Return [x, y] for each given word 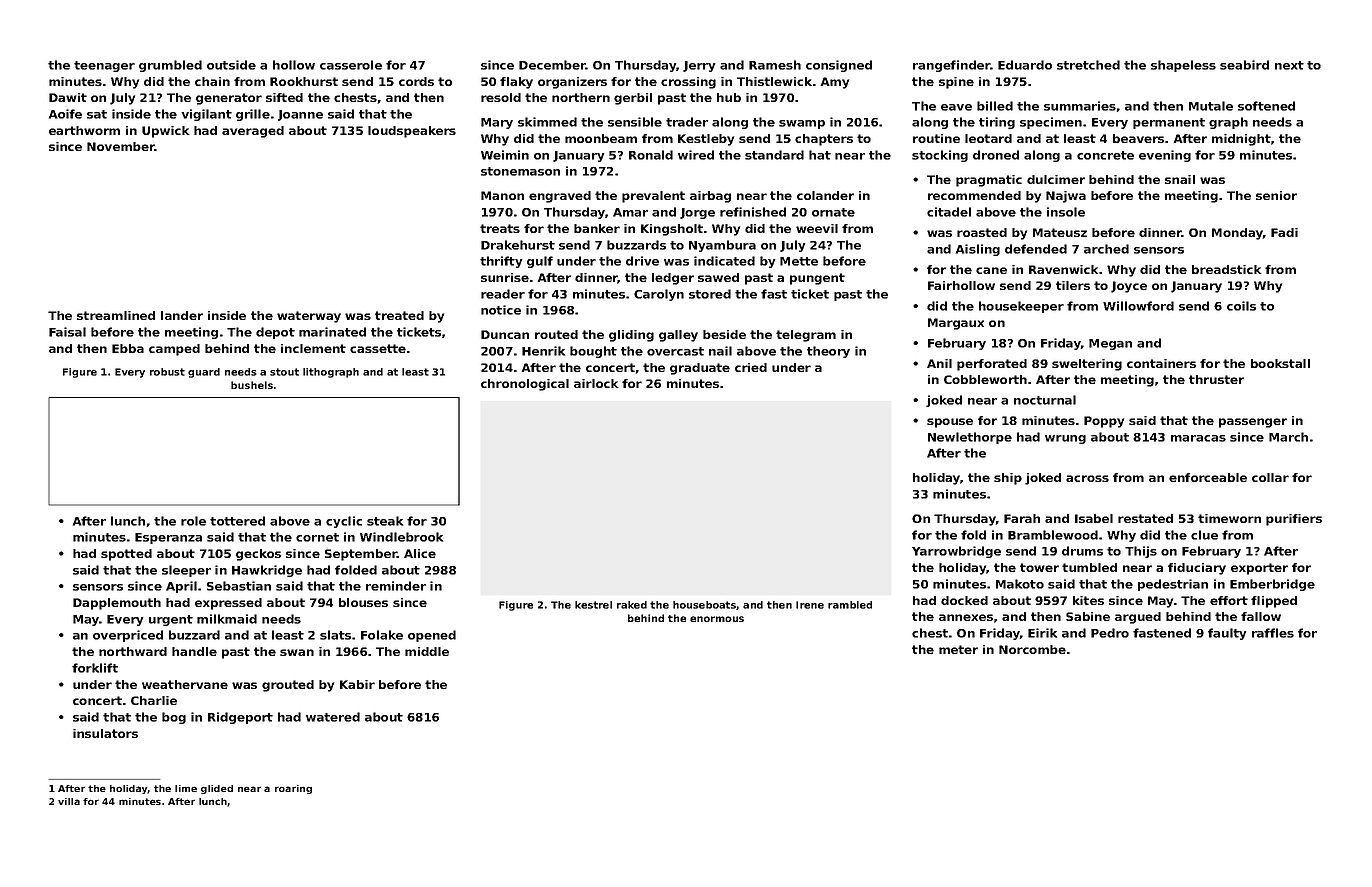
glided [217, 789]
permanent [1169, 123]
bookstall [1280, 363]
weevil [817, 228]
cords [416, 81]
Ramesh [775, 65]
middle [427, 651]
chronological [525, 385]
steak [385, 521]
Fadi [1284, 232]
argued [1138, 618]
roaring [293, 789]
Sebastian [239, 586]
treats [500, 228]
